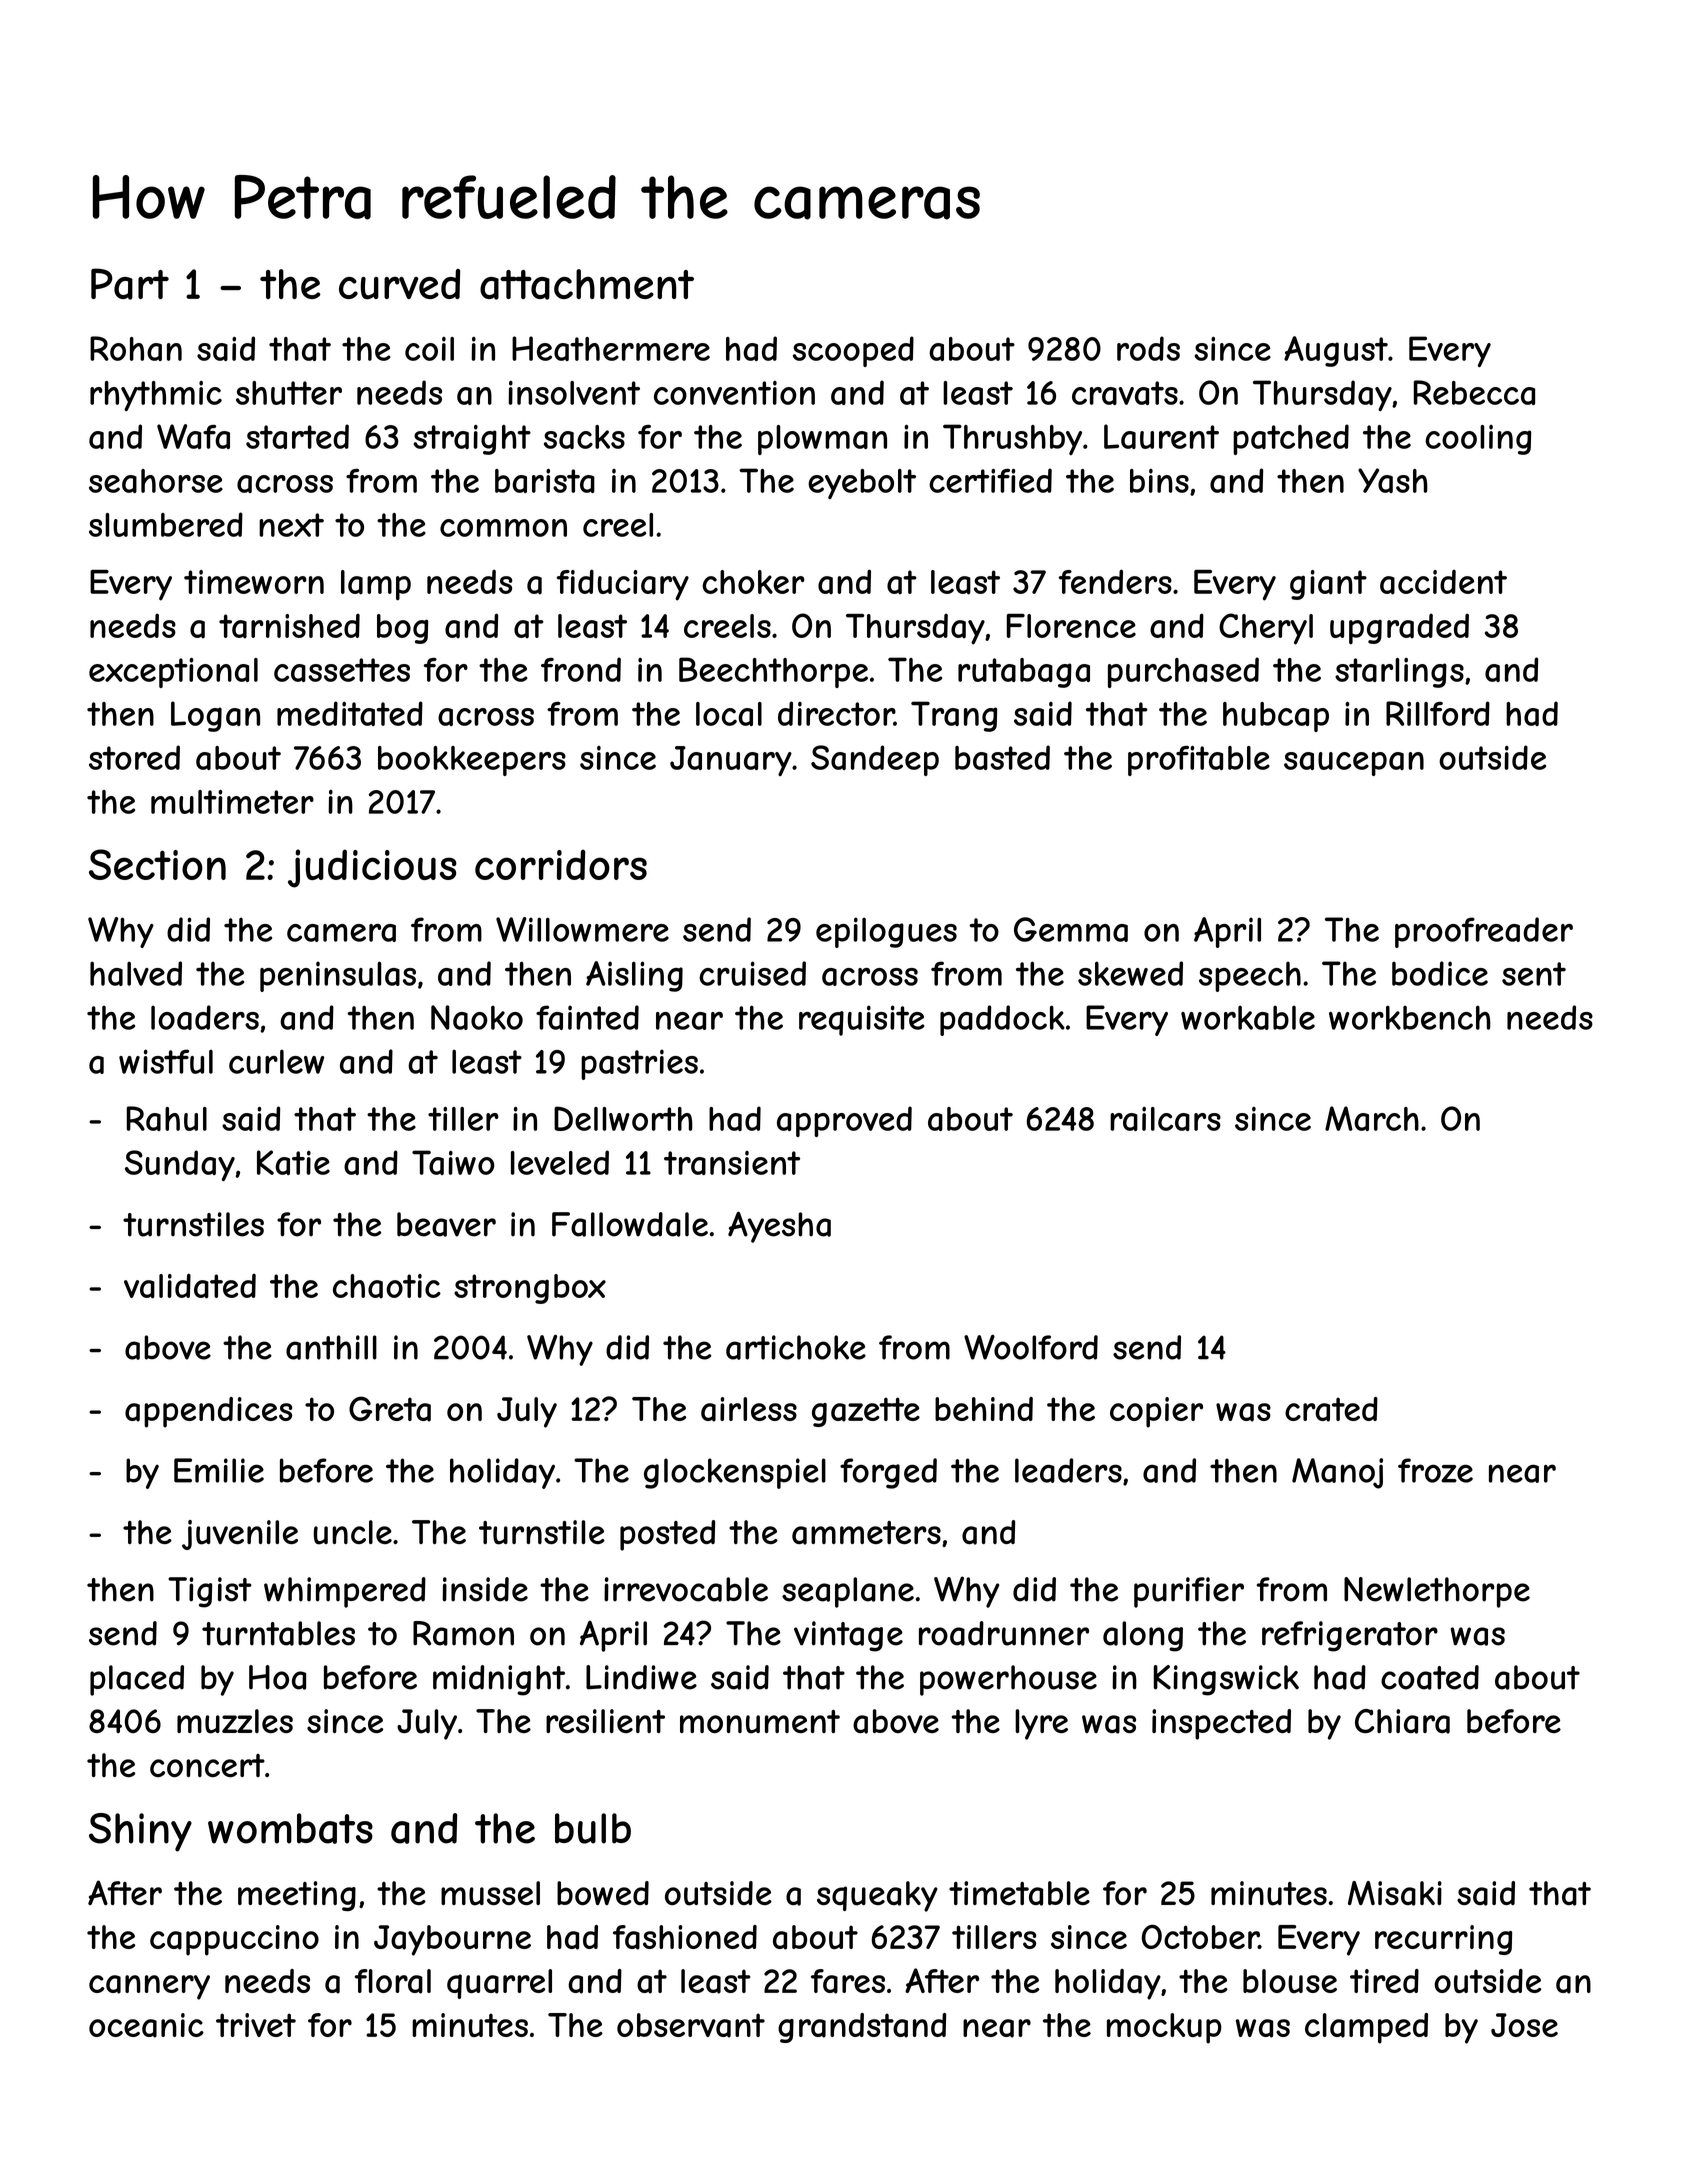 Image resolution: width=1683 pixels, height=2178 pixels. I want to click on patched, so click(1291, 439).
